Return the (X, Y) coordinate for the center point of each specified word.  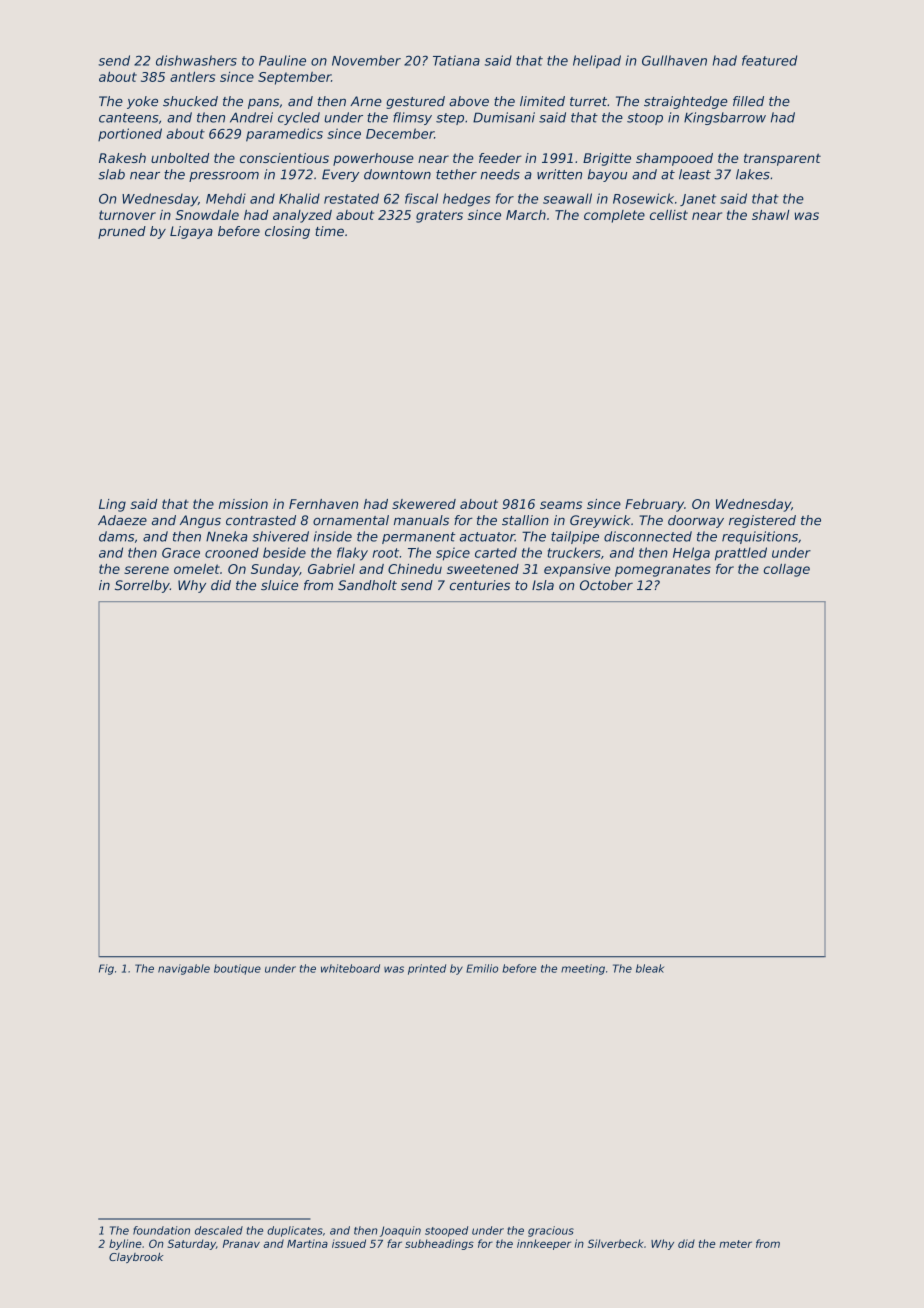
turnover (127, 215)
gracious (551, 1231)
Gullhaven (674, 60)
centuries (480, 585)
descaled (219, 1230)
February (654, 505)
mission (243, 504)
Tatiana (456, 60)
